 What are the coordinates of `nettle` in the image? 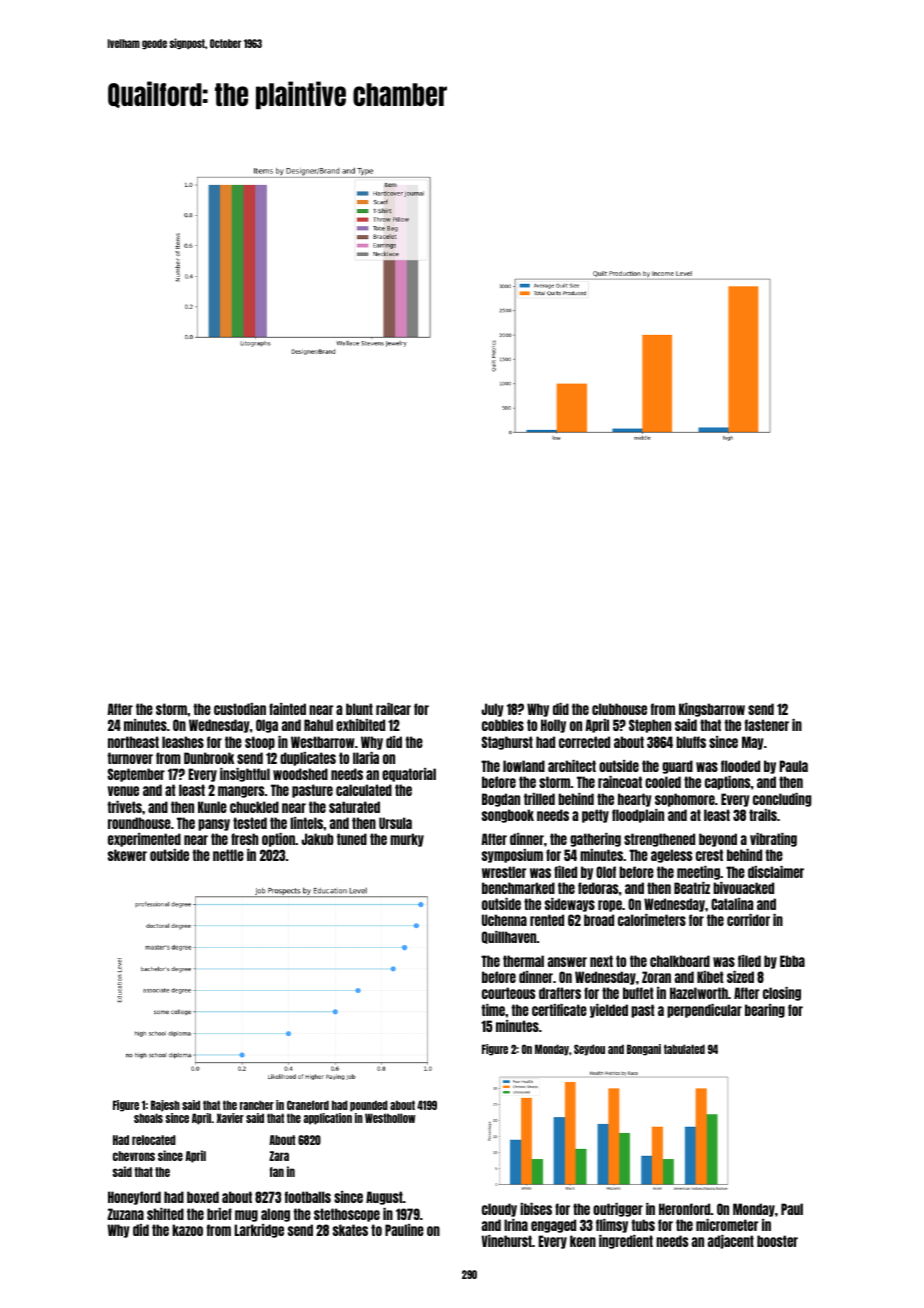 It's located at (228, 855).
